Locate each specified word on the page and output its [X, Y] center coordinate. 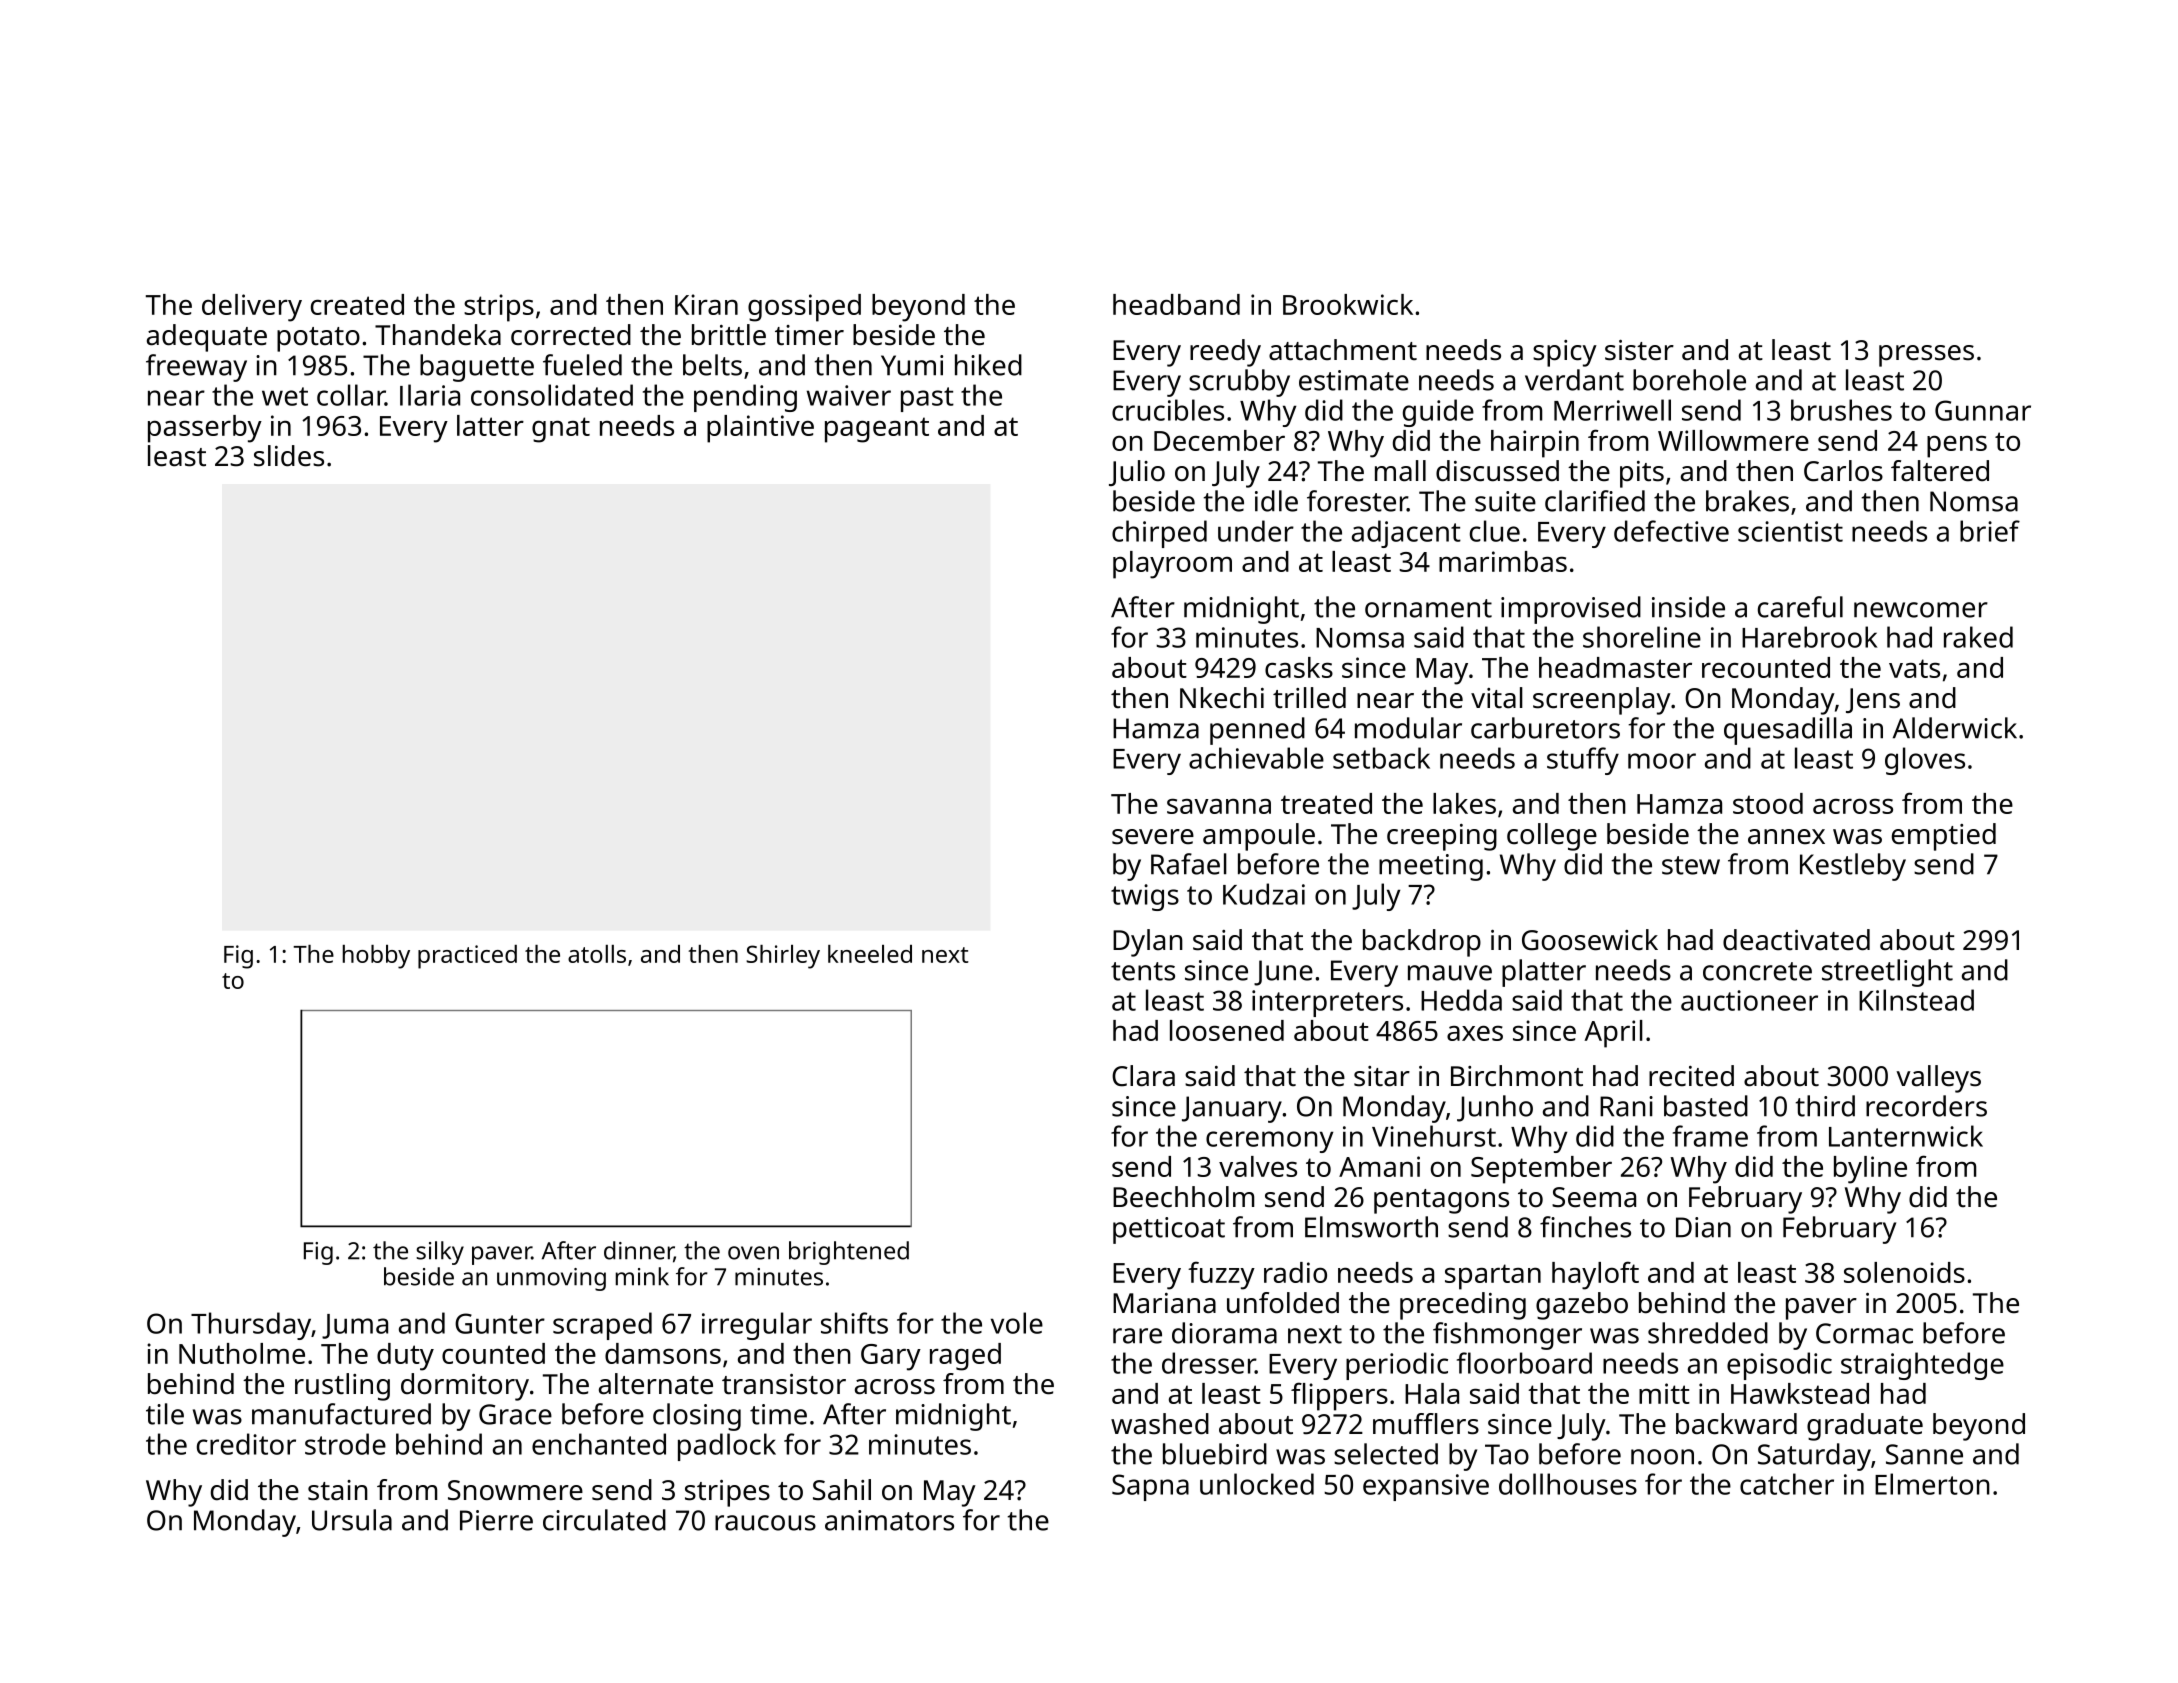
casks [1299, 667]
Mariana [1164, 1303]
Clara [1143, 1076]
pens [1957, 446]
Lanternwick [1906, 1136]
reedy [1225, 353]
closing [697, 1417]
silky [440, 1253]
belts [712, 365]
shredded [1708, 1333]
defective [1671, 531]
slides [289, 456]
